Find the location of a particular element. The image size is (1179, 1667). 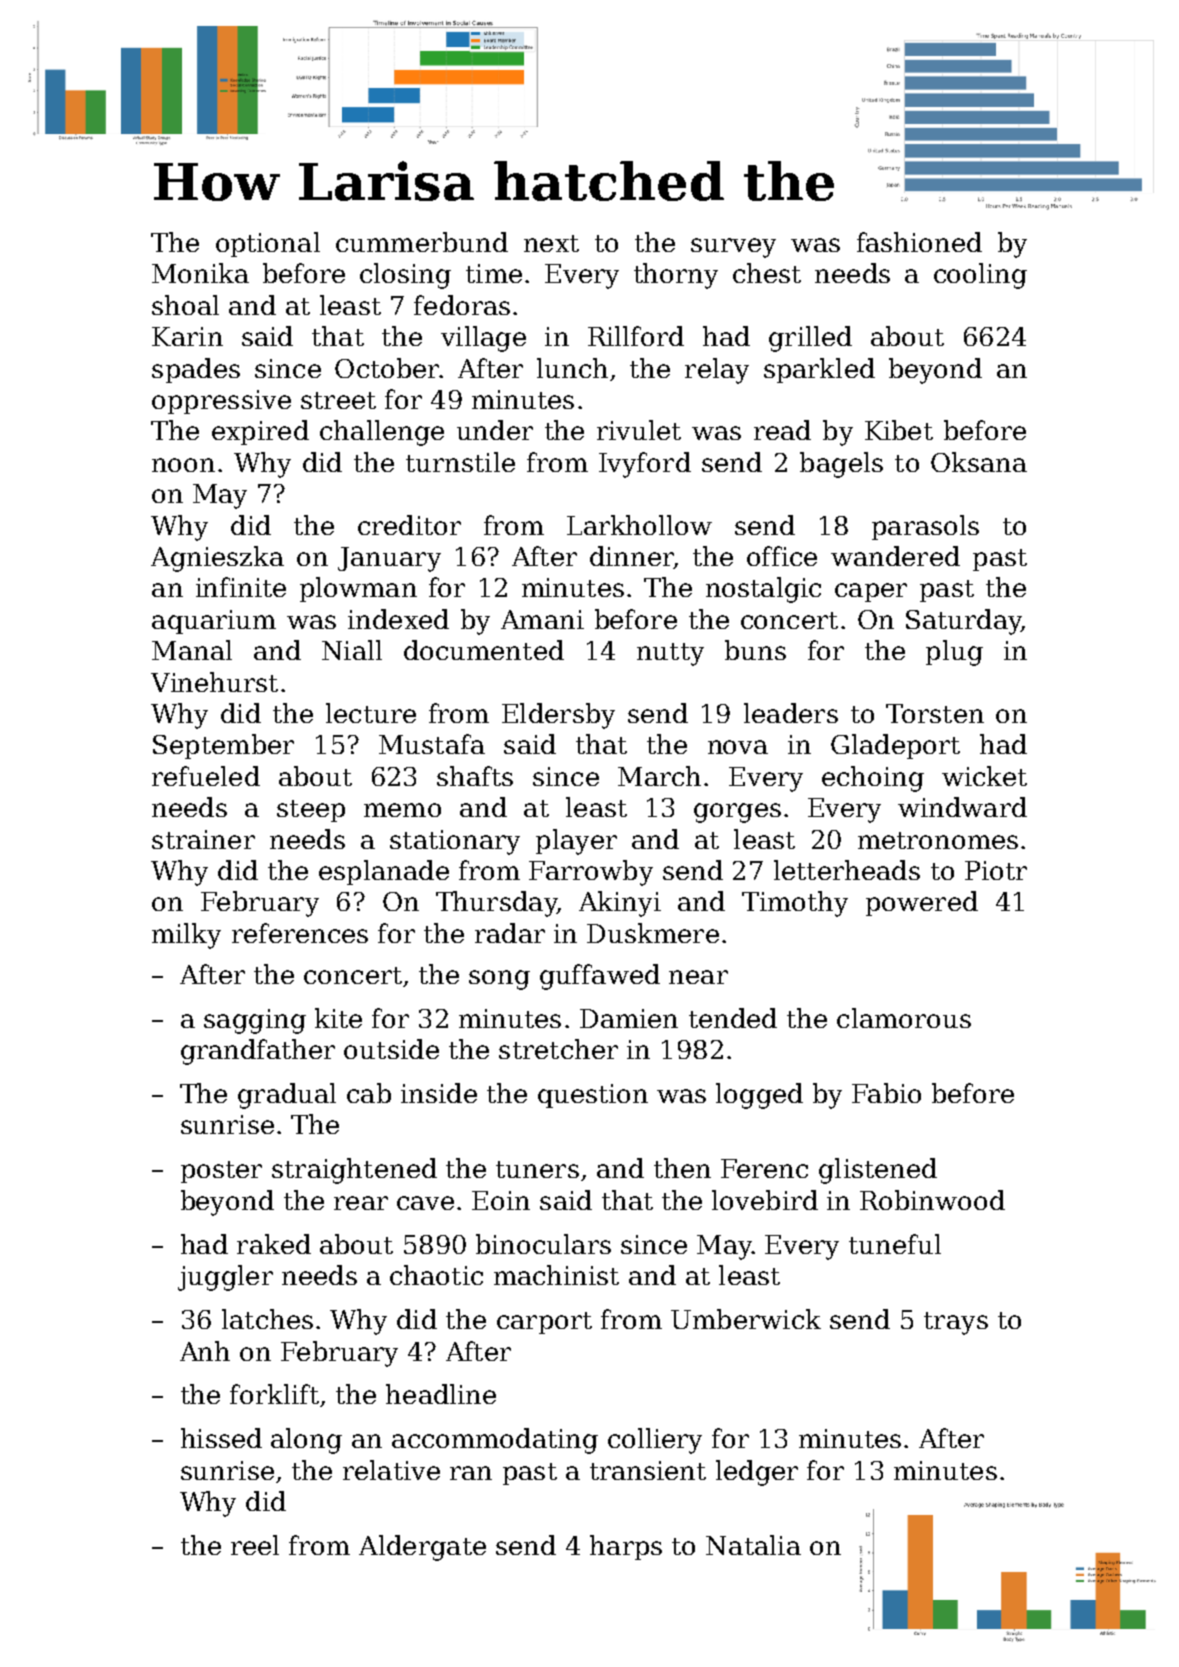

shafts is located at coordinates (475, 776).
